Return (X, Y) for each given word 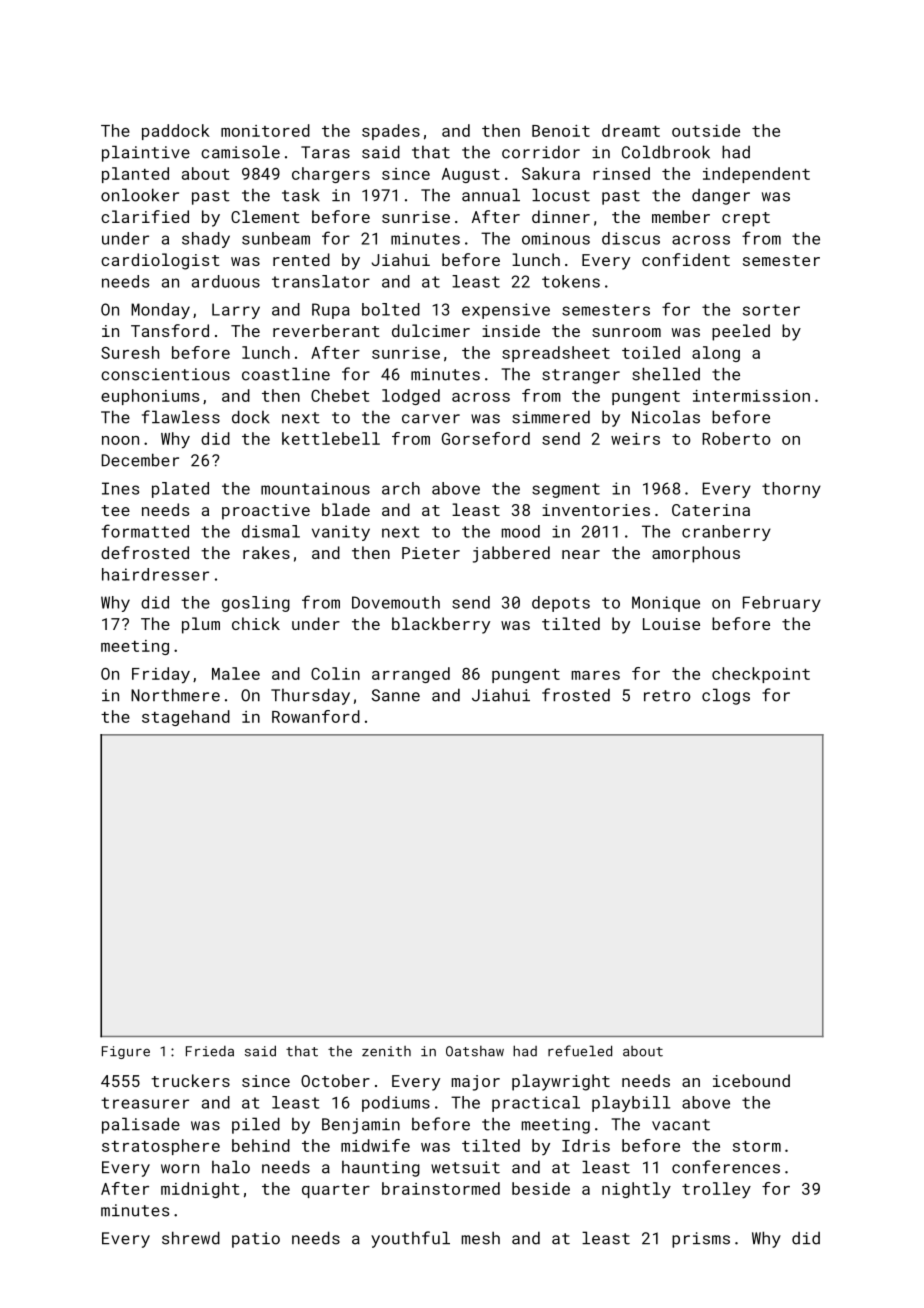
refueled (580, 1051)
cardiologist (160, 261)
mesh (481, 1238)
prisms (701, 1240)
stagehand (186, 718)
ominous (556, 238)
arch (401, 488)
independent (756, 175)
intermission (751, 396)
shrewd (191, 1238)
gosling (256, 604)
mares (596, 675)
